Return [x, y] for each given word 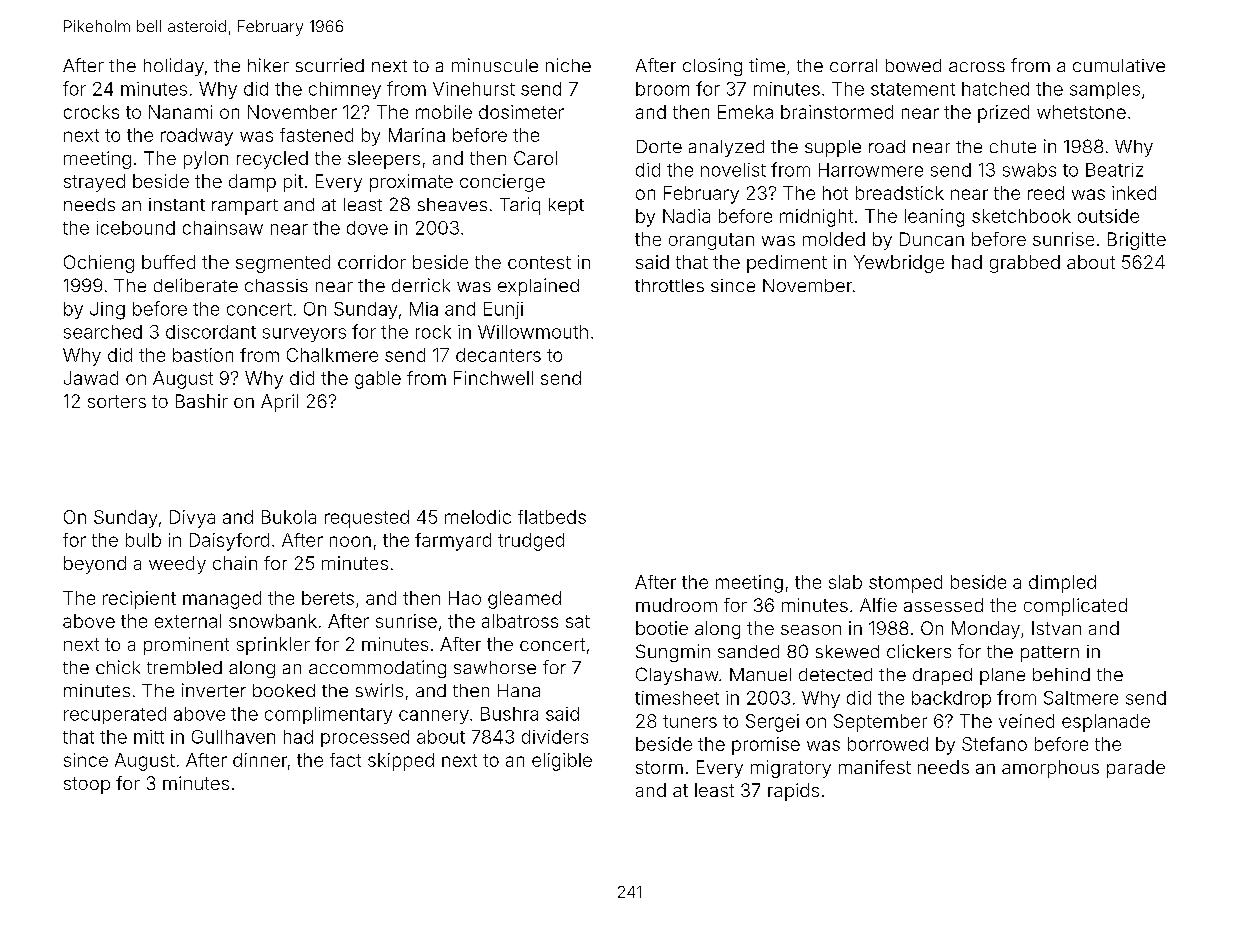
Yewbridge [899, 264]
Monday [986, 630]
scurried [330, 65]
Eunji [503, 310]
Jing [107, 311]
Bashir [202, 401]
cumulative [1119, 65]
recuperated [115, 715]
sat [578, 621]
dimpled [1062, 584]
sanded [748, 651]
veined [1026, 721]
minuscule [495, 65]
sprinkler [273, 646]
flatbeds [552, 517]
